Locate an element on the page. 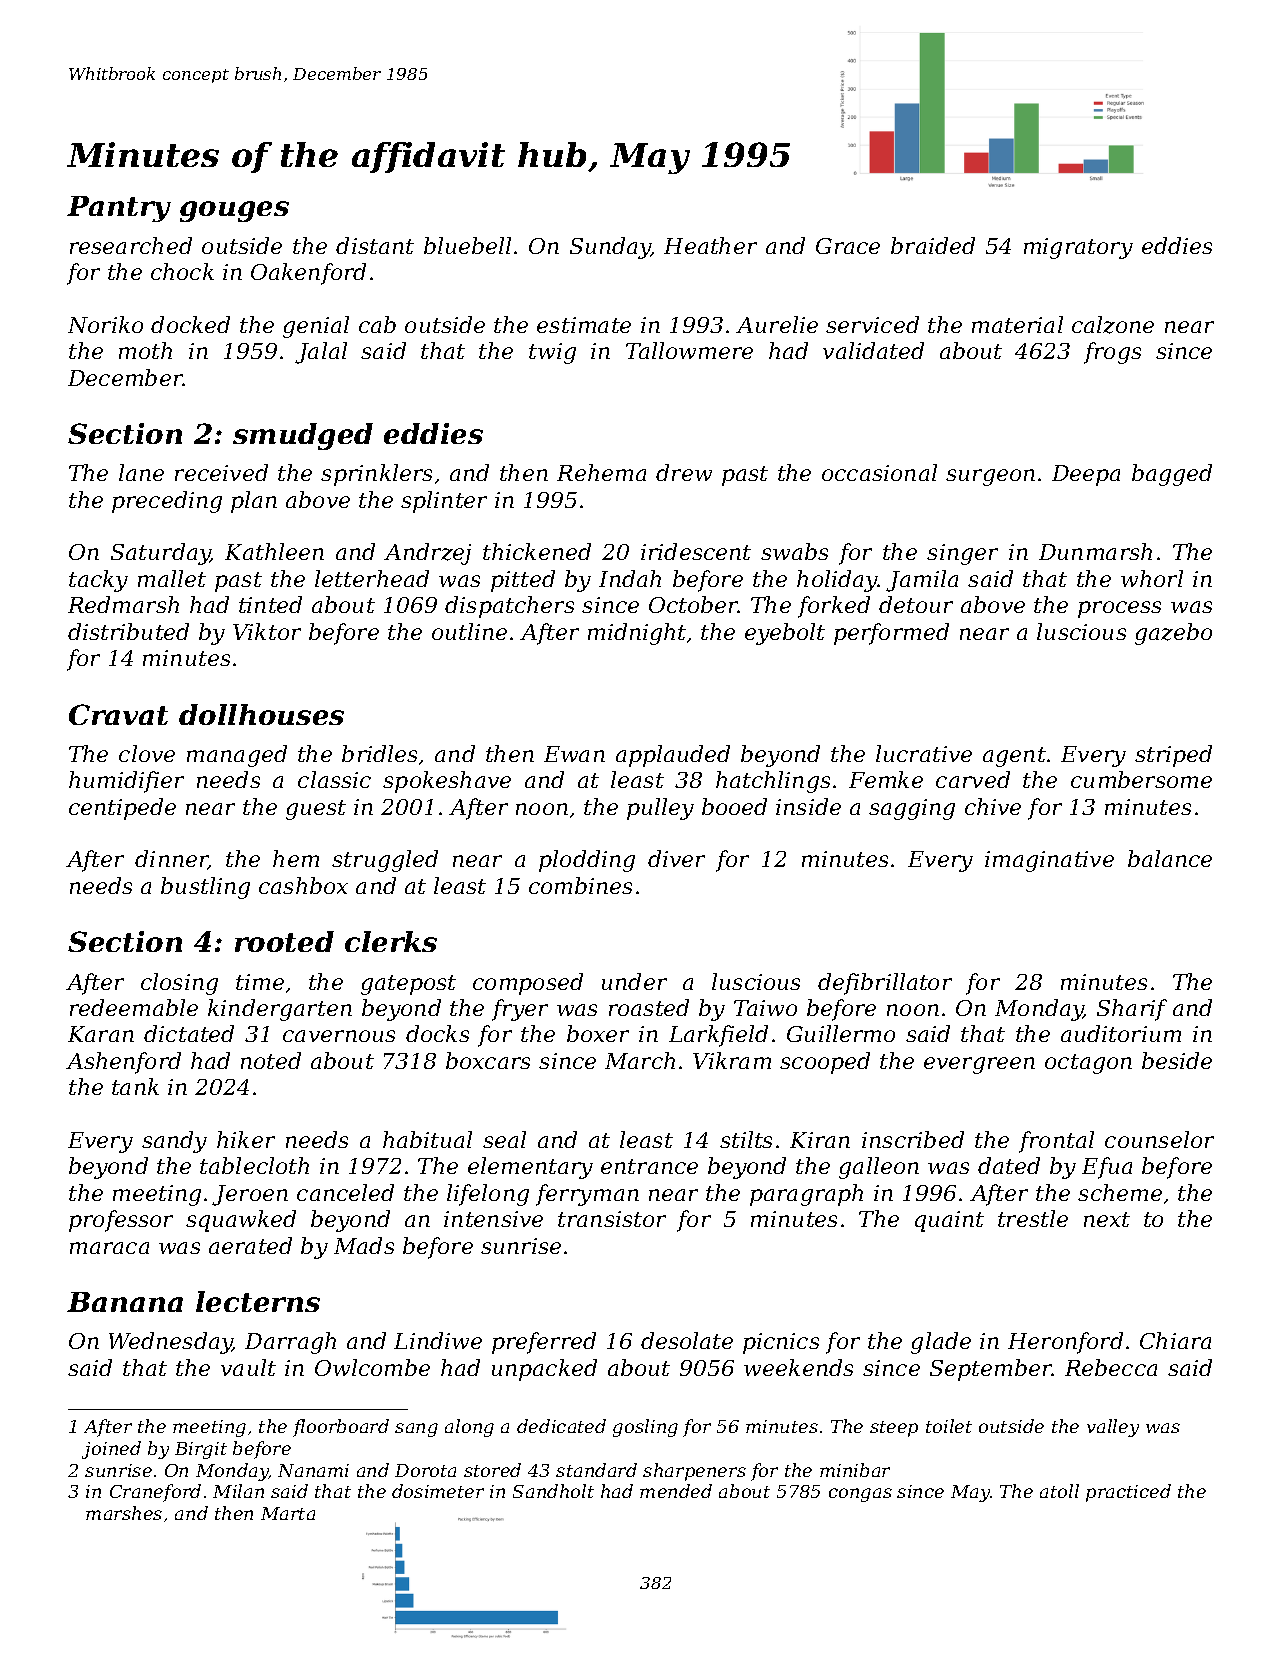 This image has height=1659, width=1282. marshes is located at coordinates (124, 1513).
